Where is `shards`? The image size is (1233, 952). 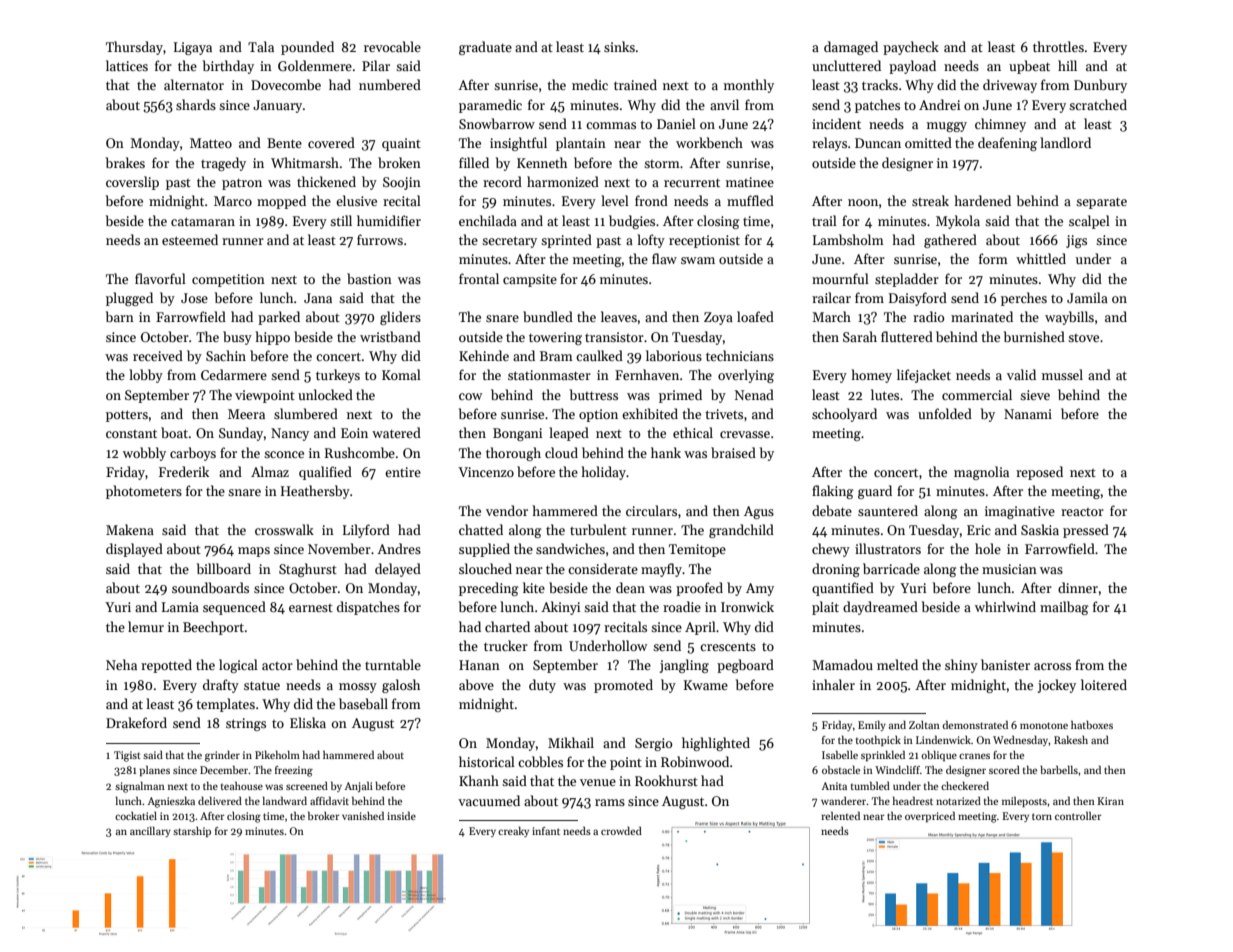
shards is located at coordinates (196, 104).
